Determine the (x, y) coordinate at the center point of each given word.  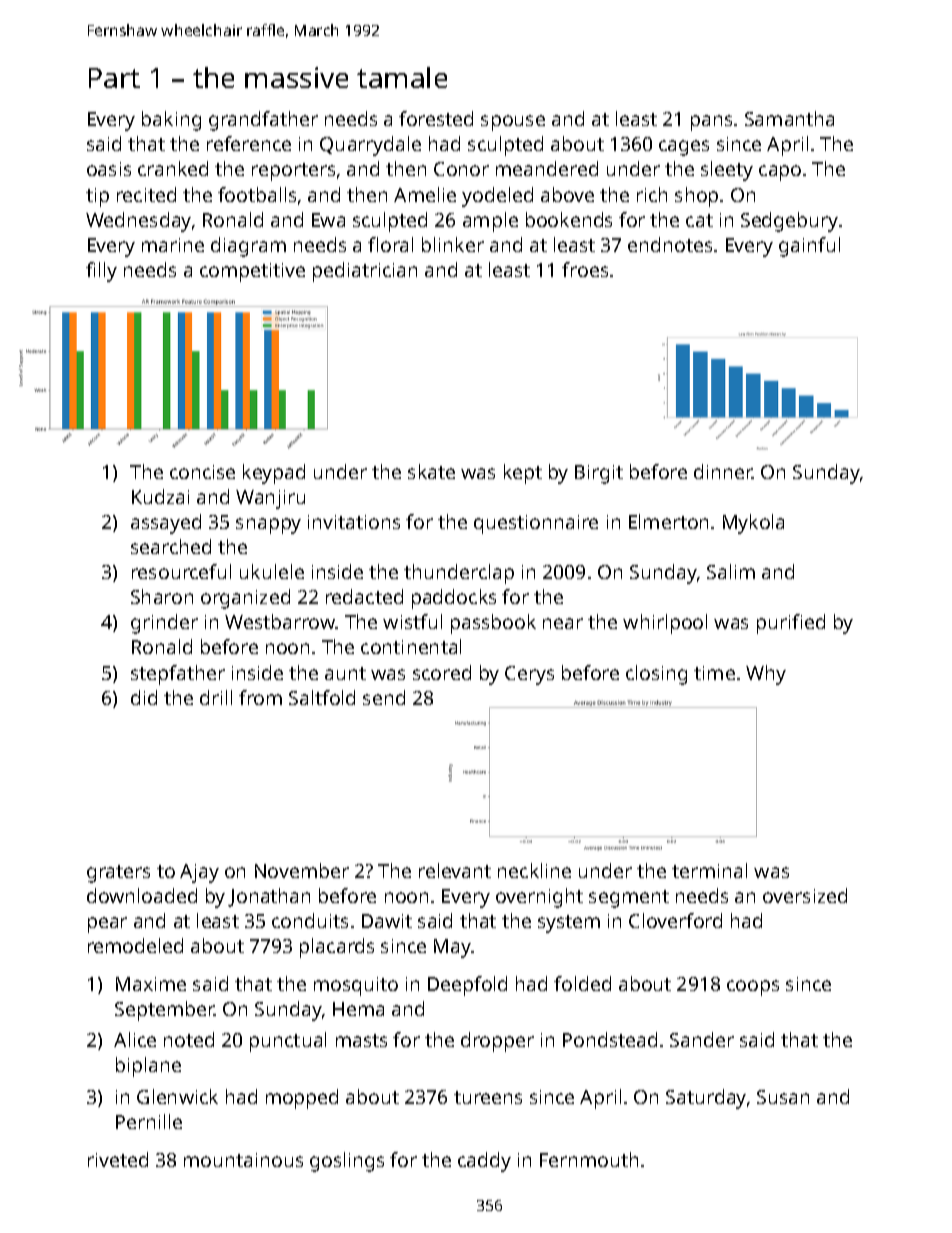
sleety (727, 171)
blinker (453, 244)
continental (411, 646)
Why (766, 675)
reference (249, 143)
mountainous (243, 1160)
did (144, 697)
